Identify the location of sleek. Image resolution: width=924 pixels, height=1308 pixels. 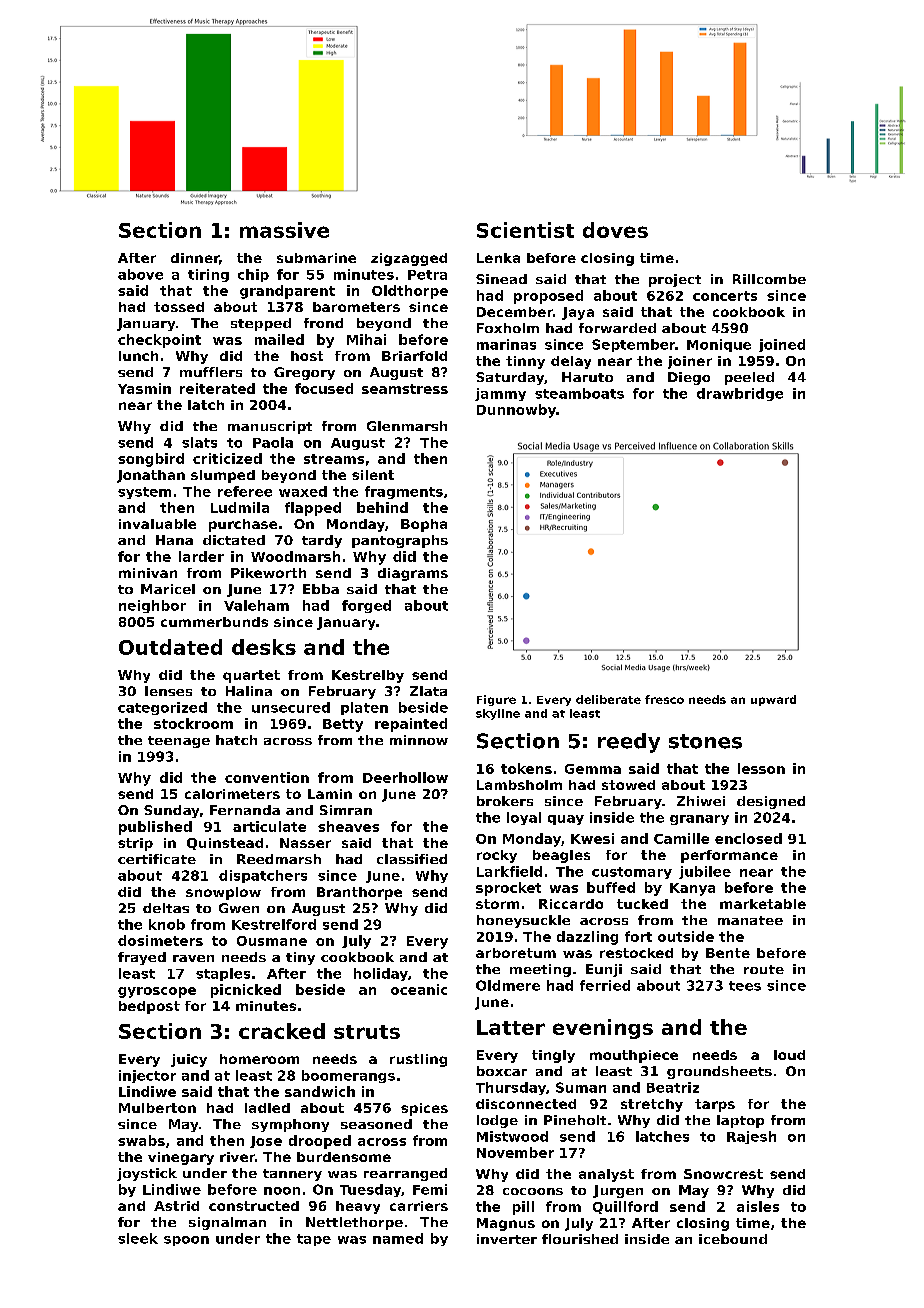
(138, 1238).
